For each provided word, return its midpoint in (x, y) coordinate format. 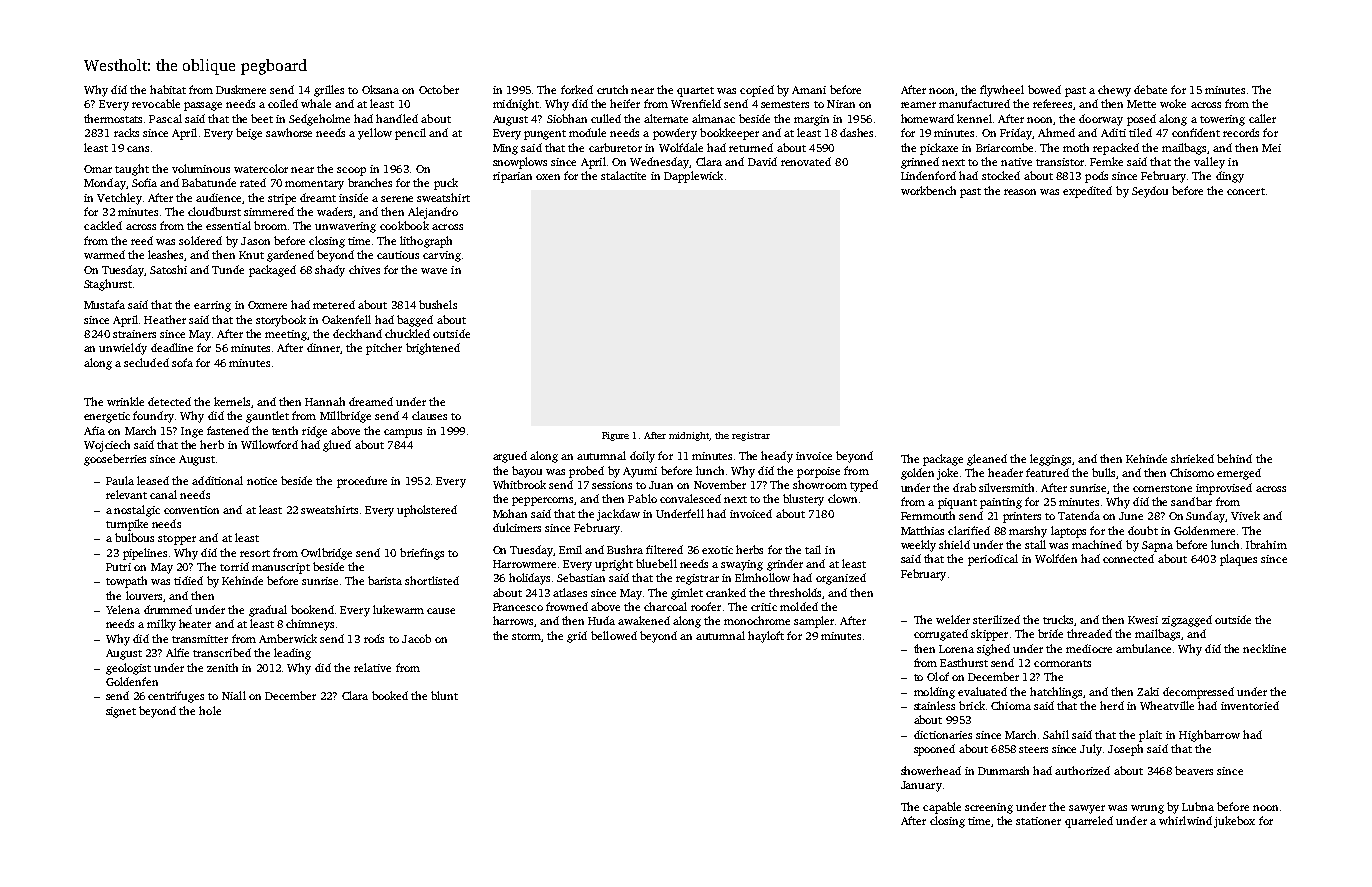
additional (217, 480)
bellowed (614, 635)
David (762, 161)
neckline (1264, 648)
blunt (444, 695)
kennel (974, 118)
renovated (806, 161)
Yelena (123, 609)
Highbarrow (1209, 736)
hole (210, 710)
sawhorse (289, 132)
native (1016, 162)
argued (510, 457)
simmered (269, 211)
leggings (1050, 460)
